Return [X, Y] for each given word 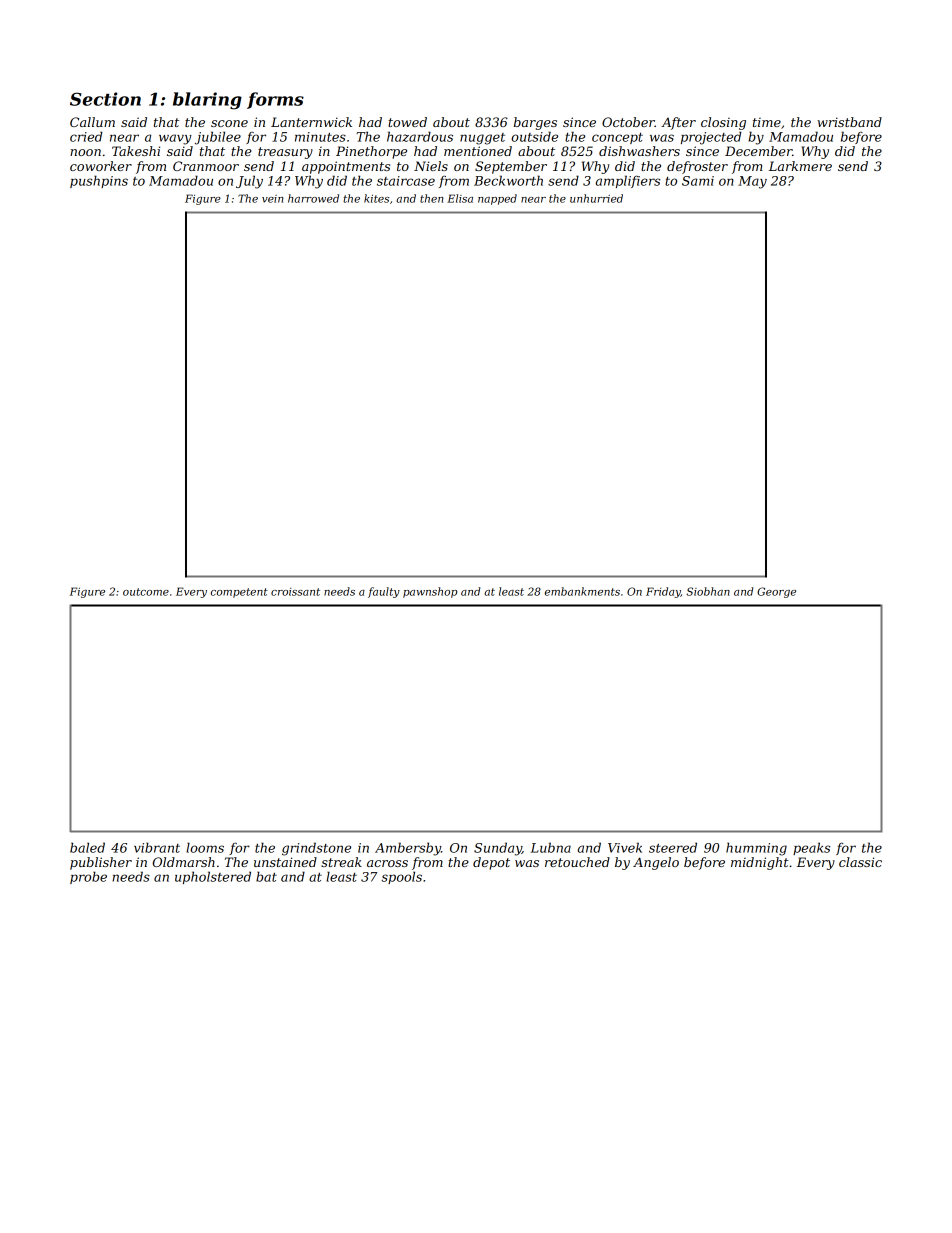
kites [376, 198]
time [767, 122]
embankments [582, 591]
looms [205, 847]
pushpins [99, 181]
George [776, 592]
